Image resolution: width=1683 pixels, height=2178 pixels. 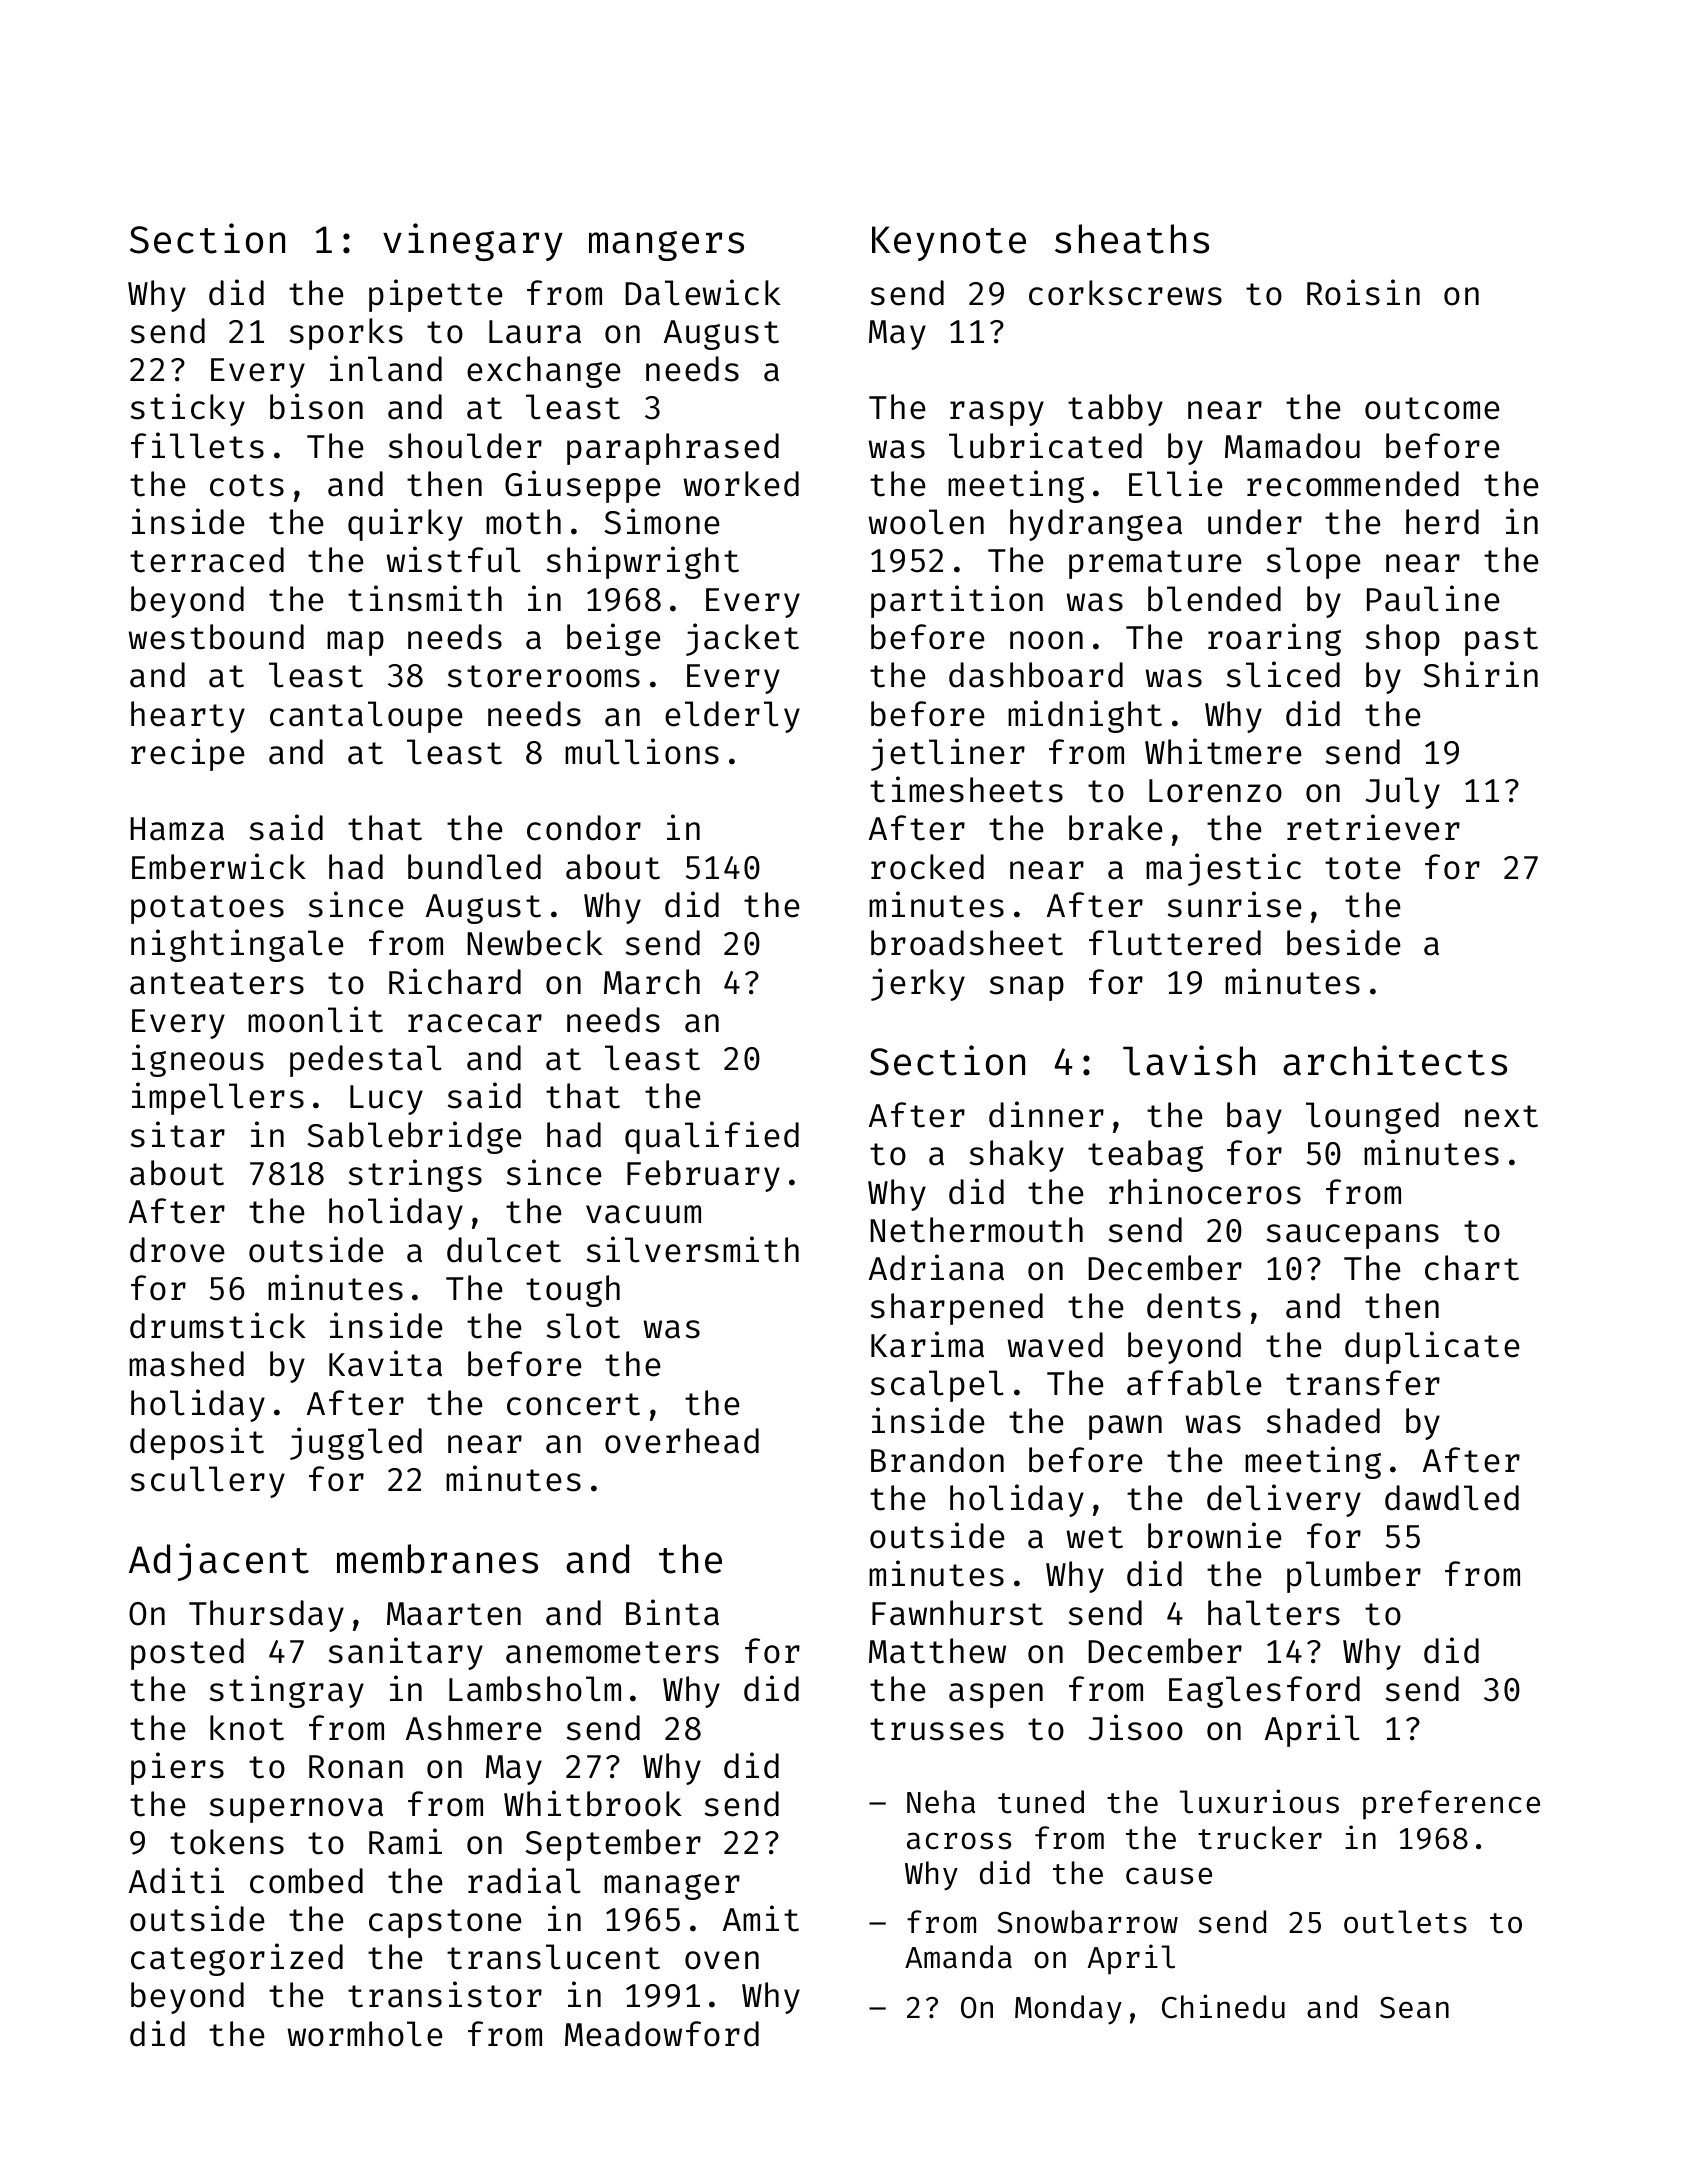 What do you see at coordinates (1284, 1500) in the screenshot?
I see `delivery` at bounding box center [1284, 1500].
